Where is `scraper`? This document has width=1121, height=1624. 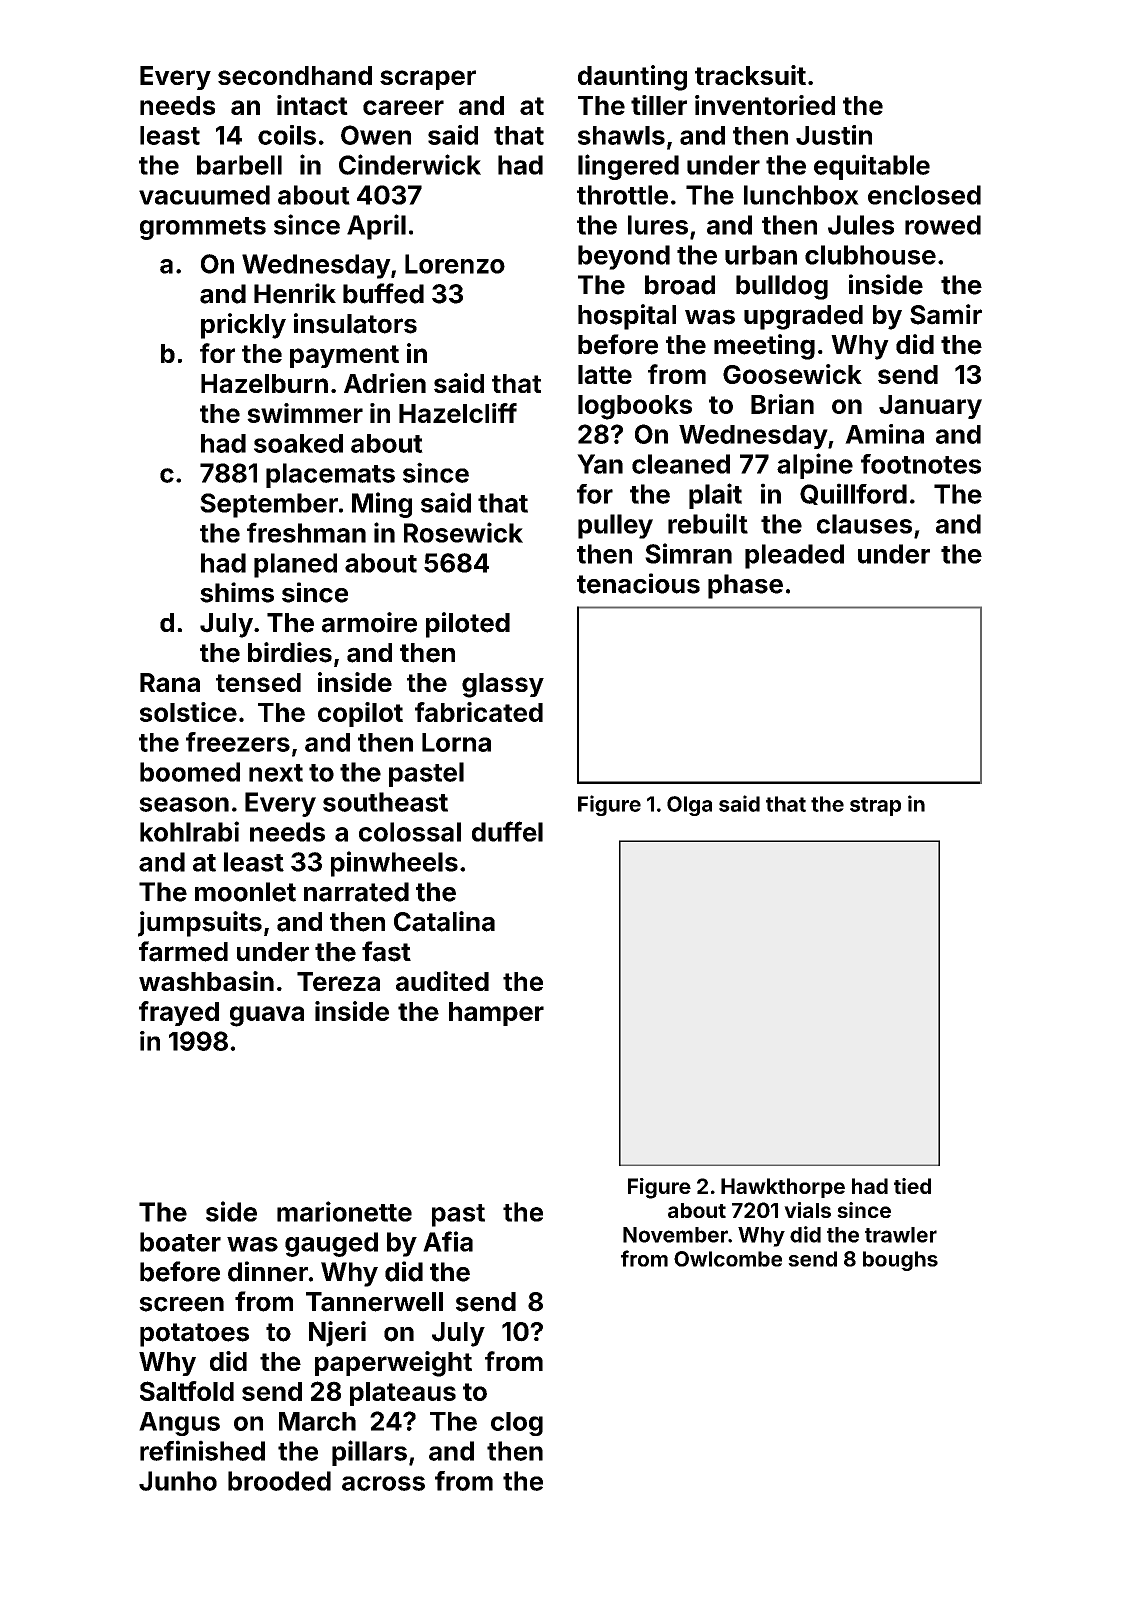
scraper is located at coordinates (428, 80).
